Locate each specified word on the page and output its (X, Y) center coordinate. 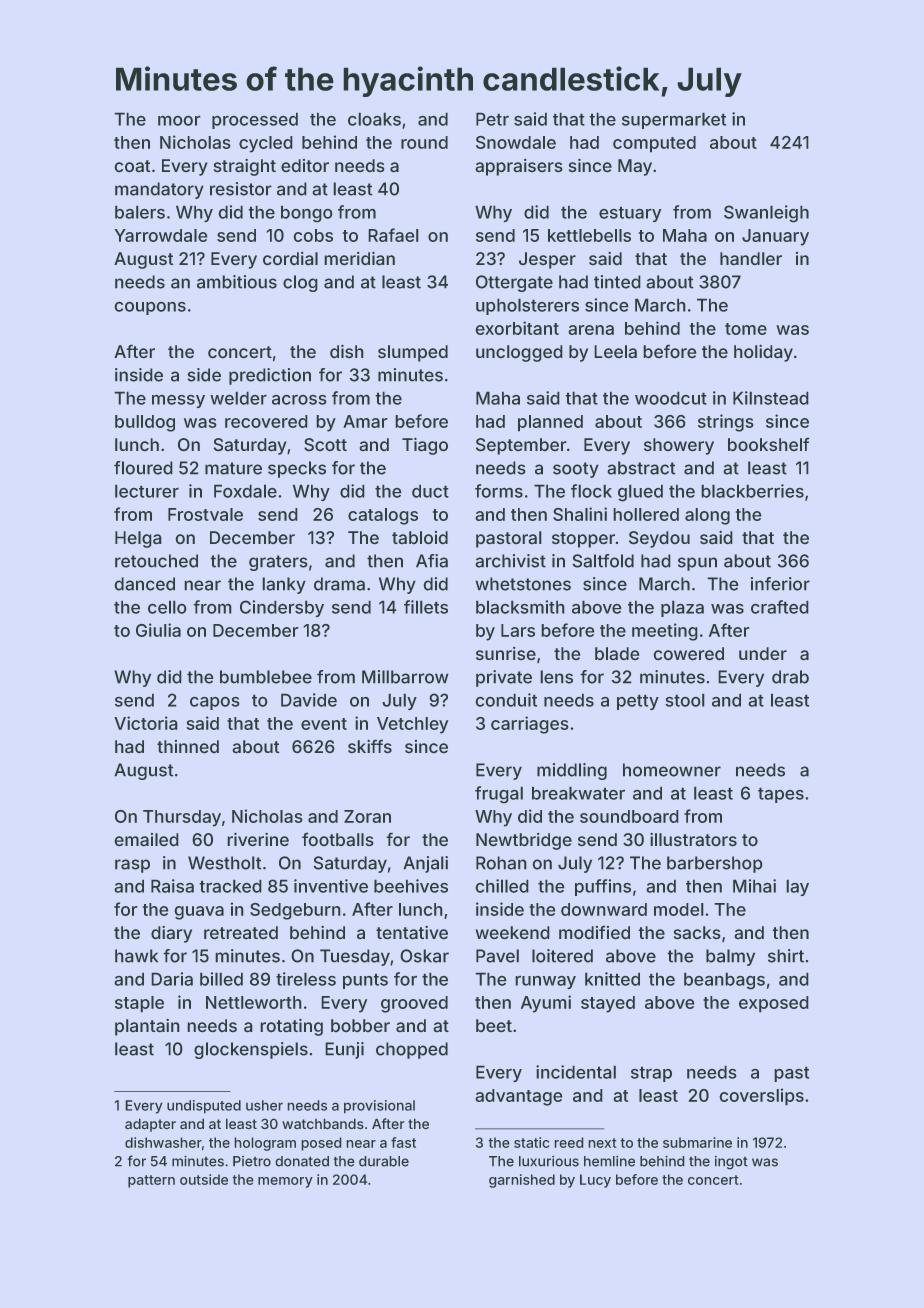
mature (233, 468)
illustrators (693, 840)
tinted (617, 282)
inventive (331, 886)
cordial (290, 259)
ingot (731, 1163)
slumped (413, 353)
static (531, 1142)
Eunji (344, 1050)
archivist (510, 561)
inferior (780, 584)
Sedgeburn (295, 911)
